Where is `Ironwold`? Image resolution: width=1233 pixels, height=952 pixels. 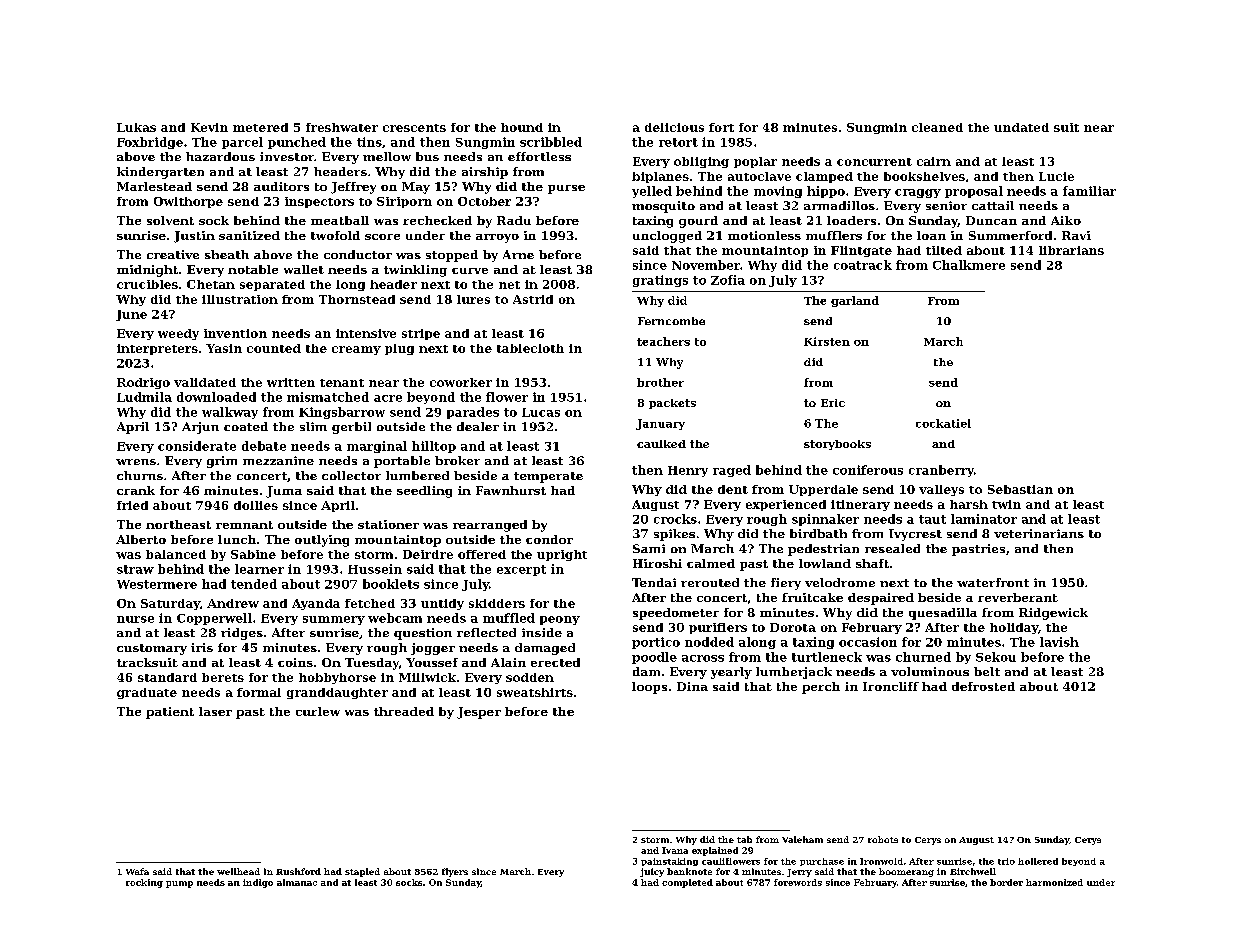 Ironwold is located at coordinates (881, 861).
